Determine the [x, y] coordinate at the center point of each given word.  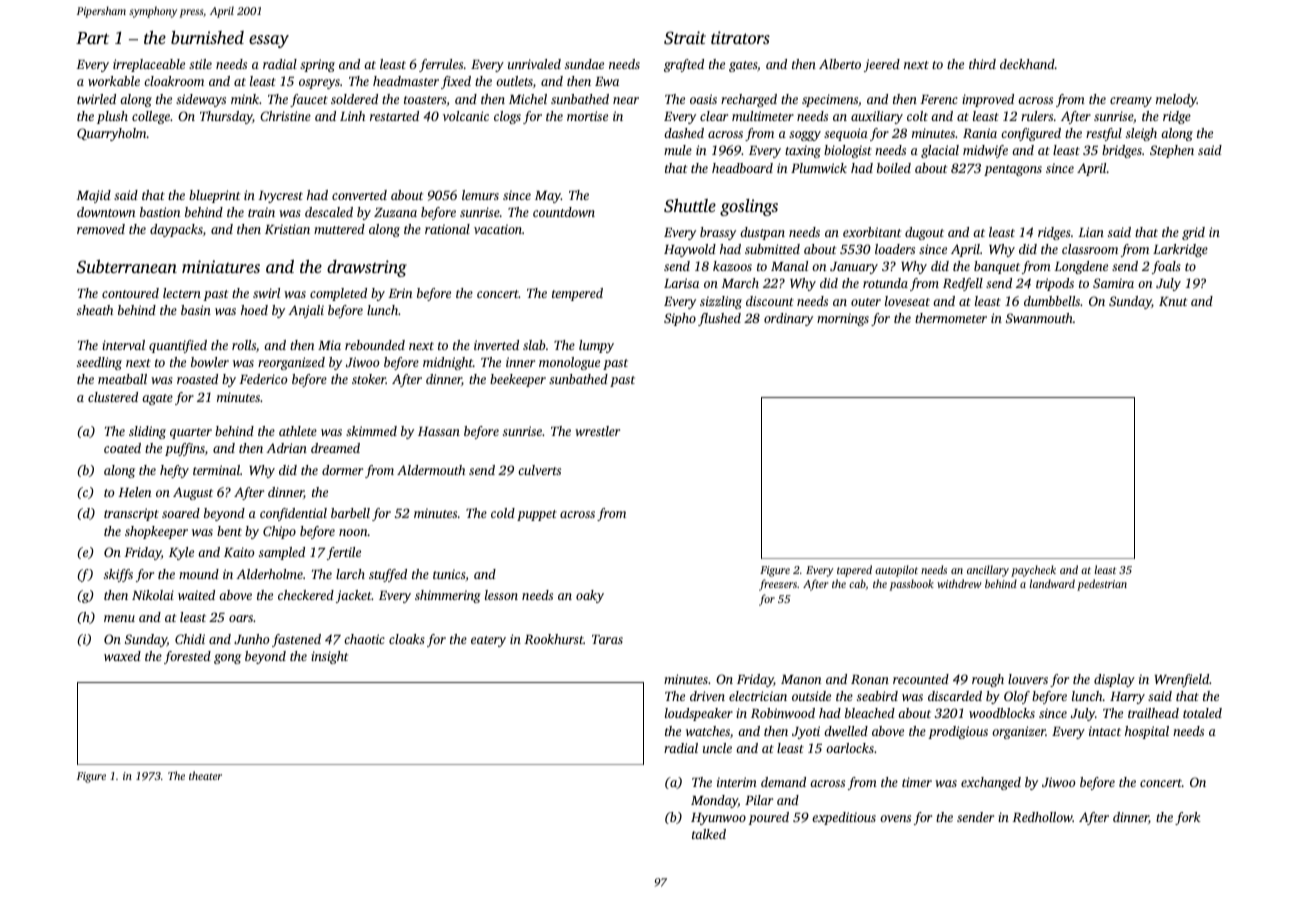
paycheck [1033, 571]
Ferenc [939, 99]
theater [205, 775]
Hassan [439, 431]
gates [743, 66]
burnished [207, 37]
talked [709, 834]
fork [1188, 818]
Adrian [286, 448]
